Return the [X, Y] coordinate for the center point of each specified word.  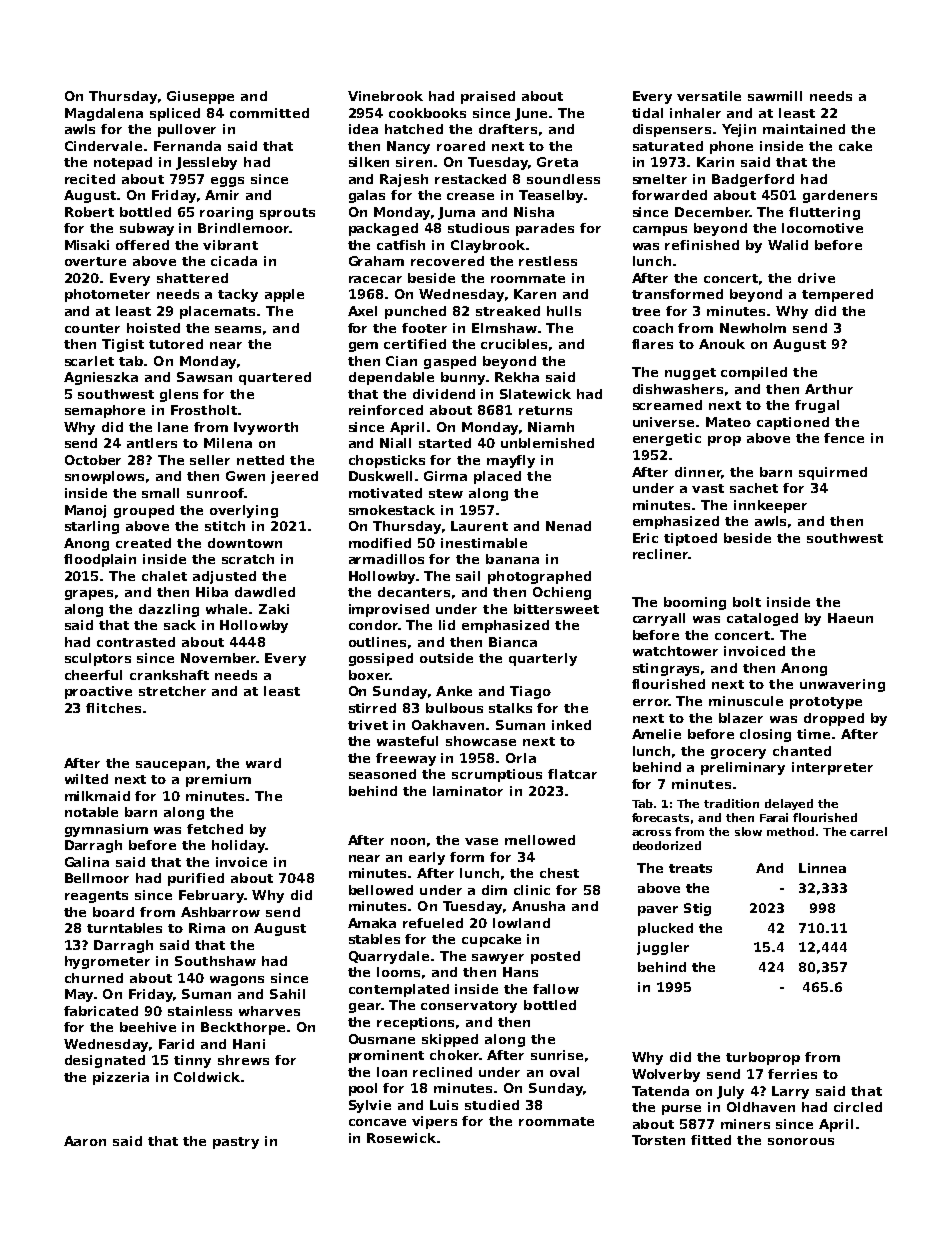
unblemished [547, 443]
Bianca [513, 642]
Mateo [728, 422]
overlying [244, 511]
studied [492, 1105]
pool [363, 1089]
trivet [368, 725]
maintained [804, 129]
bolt [747, 602]
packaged [383, 229]
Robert [89, 212]
